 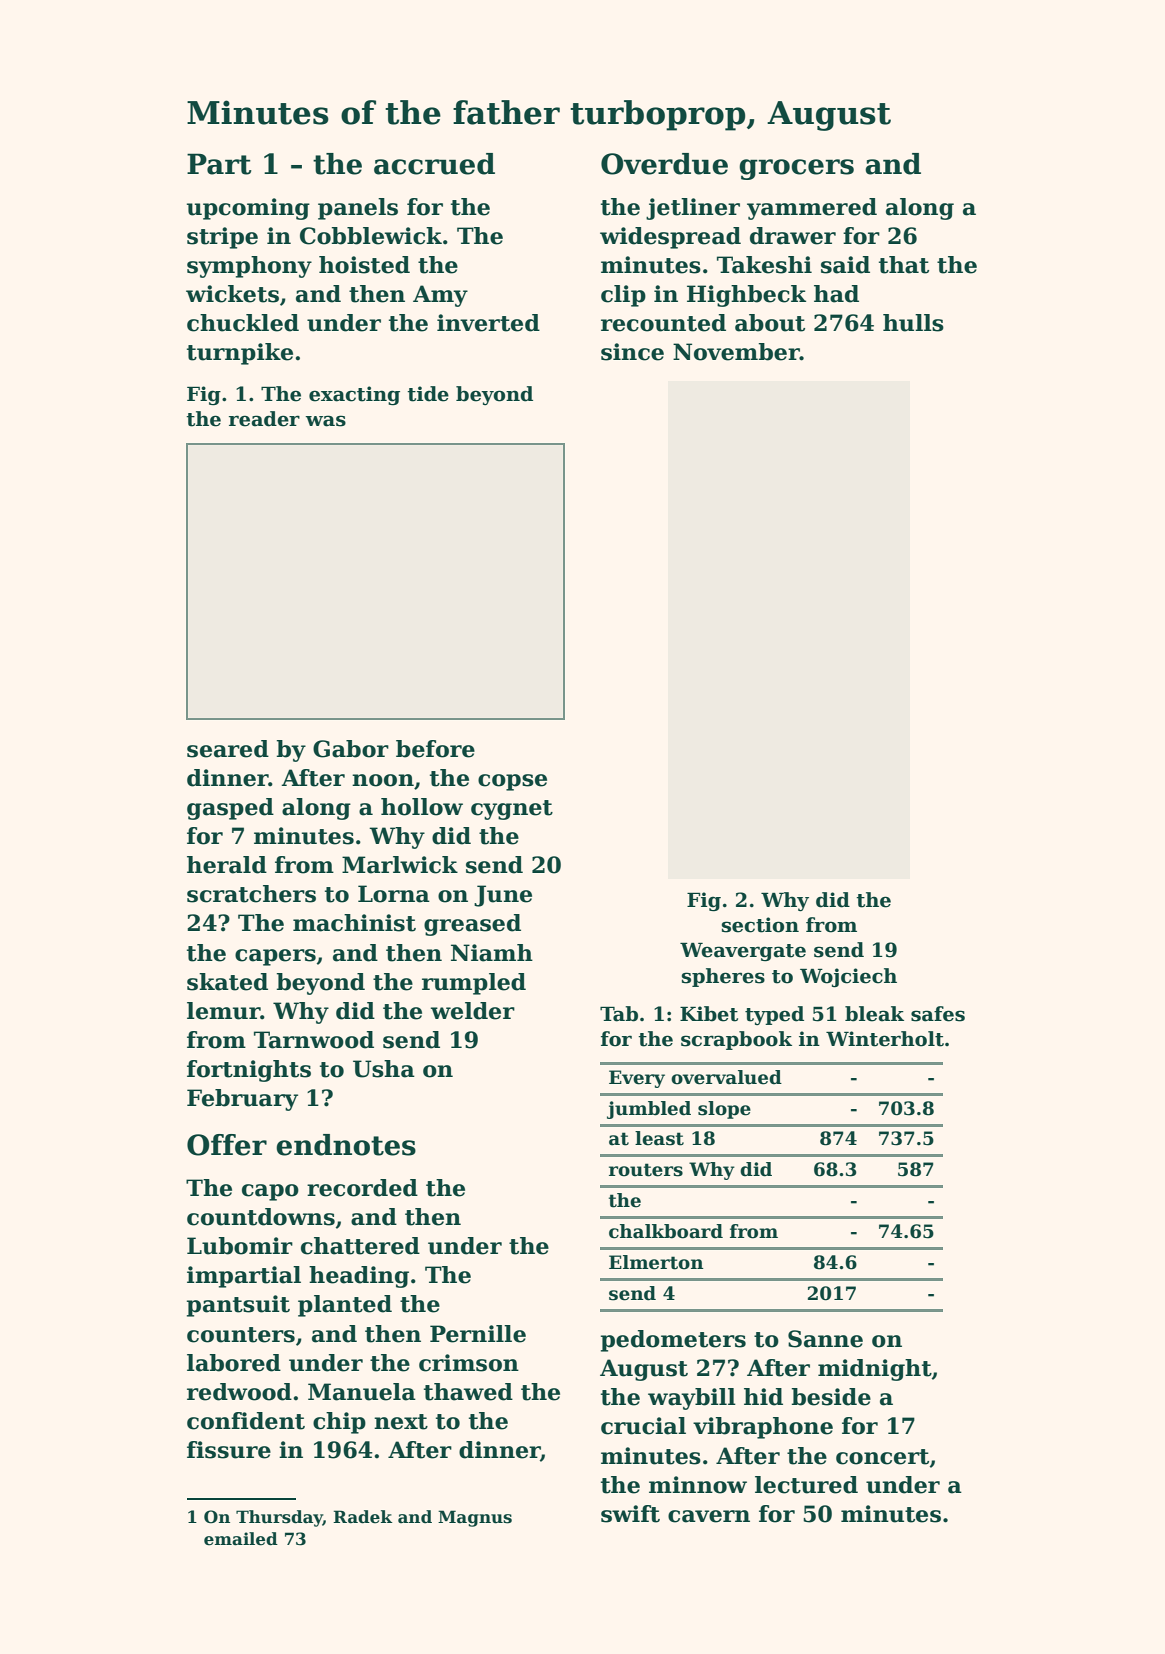 I want to click on chalkboard, so click(x=666, y=1231).
